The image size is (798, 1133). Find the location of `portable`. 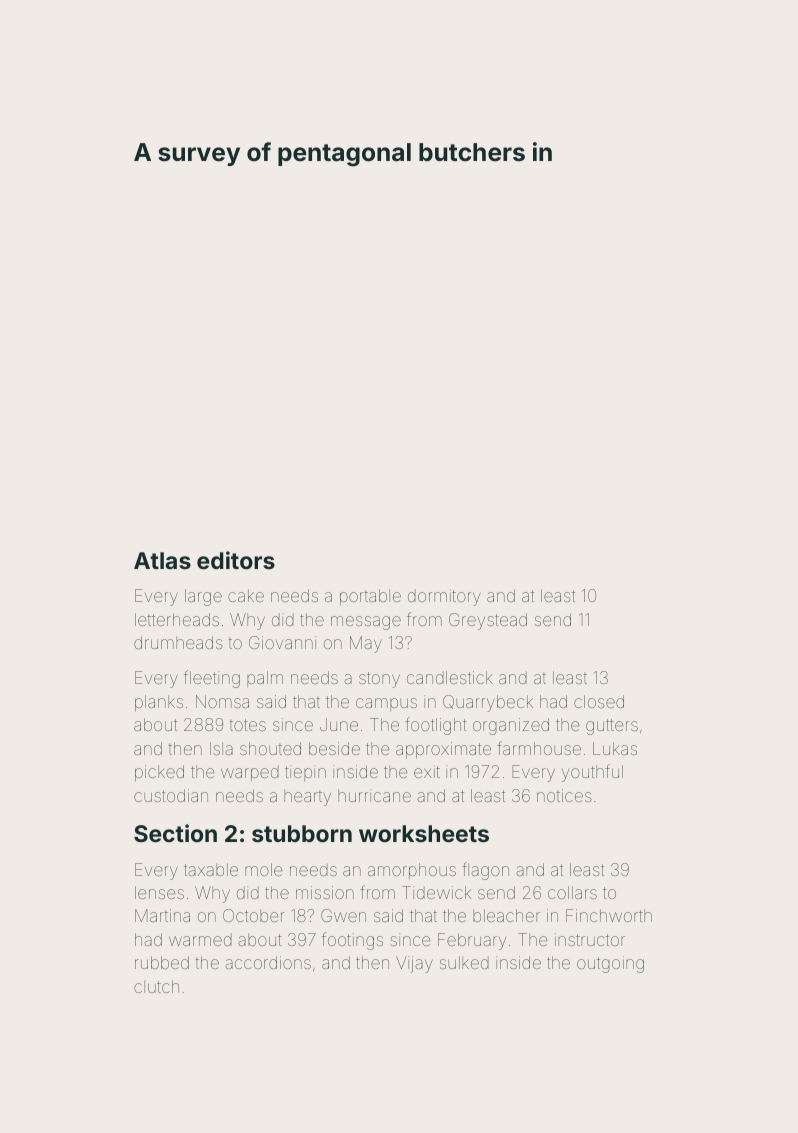

portable is located at coordinates (370, 597).
